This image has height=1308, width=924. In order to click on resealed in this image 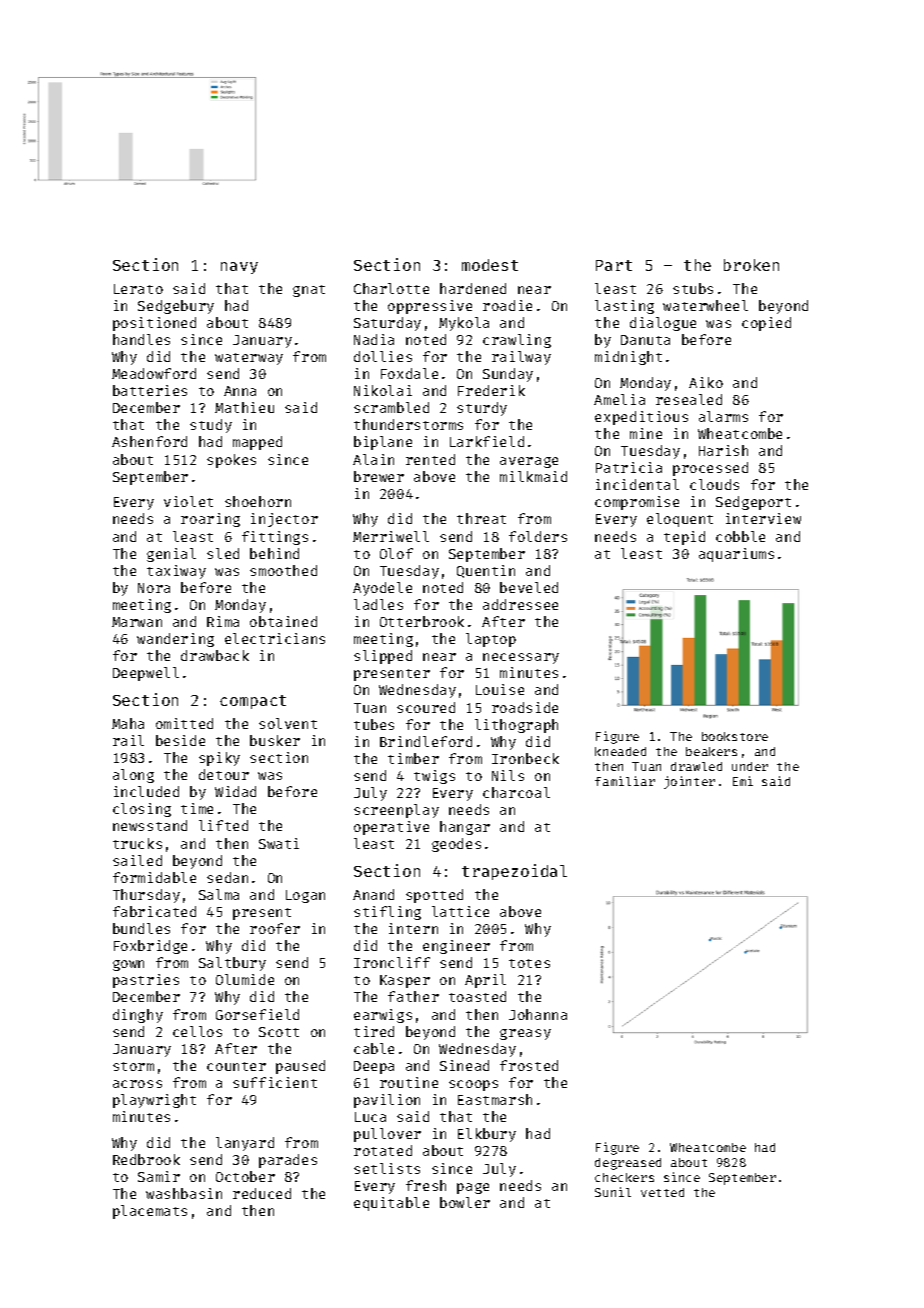, I will do `click(689, 399)`.
